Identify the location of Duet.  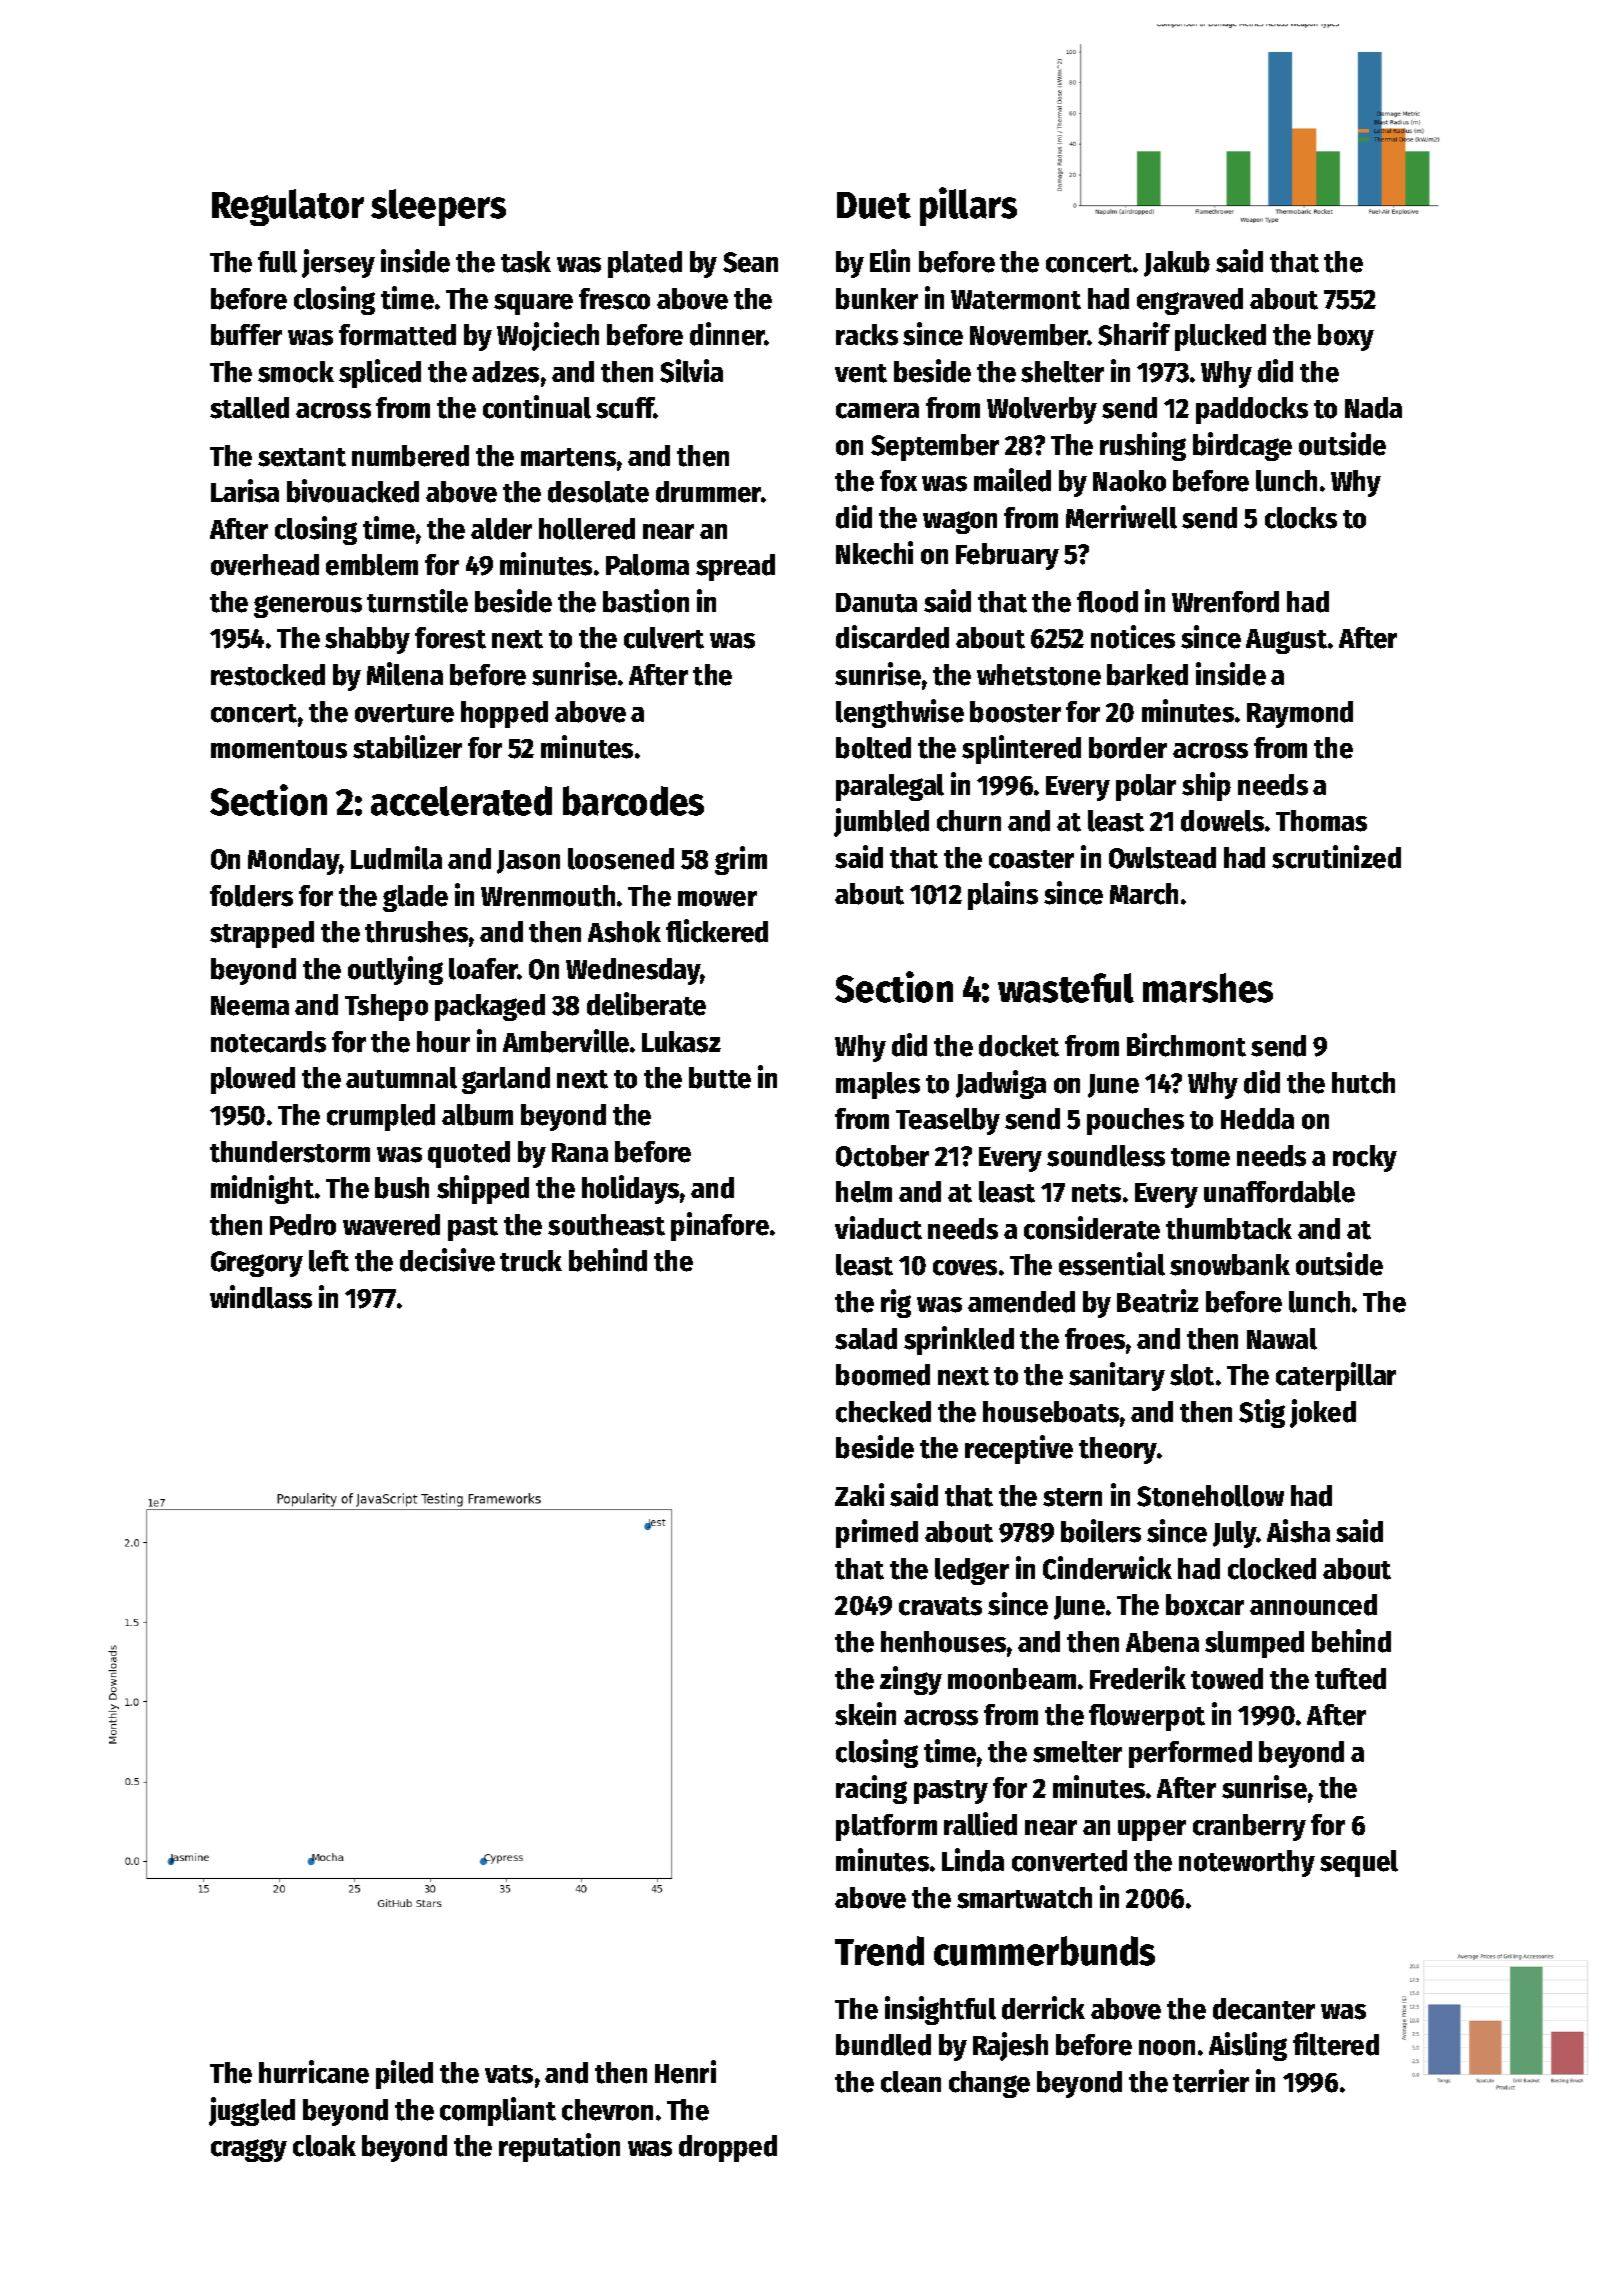
(874, 205).
